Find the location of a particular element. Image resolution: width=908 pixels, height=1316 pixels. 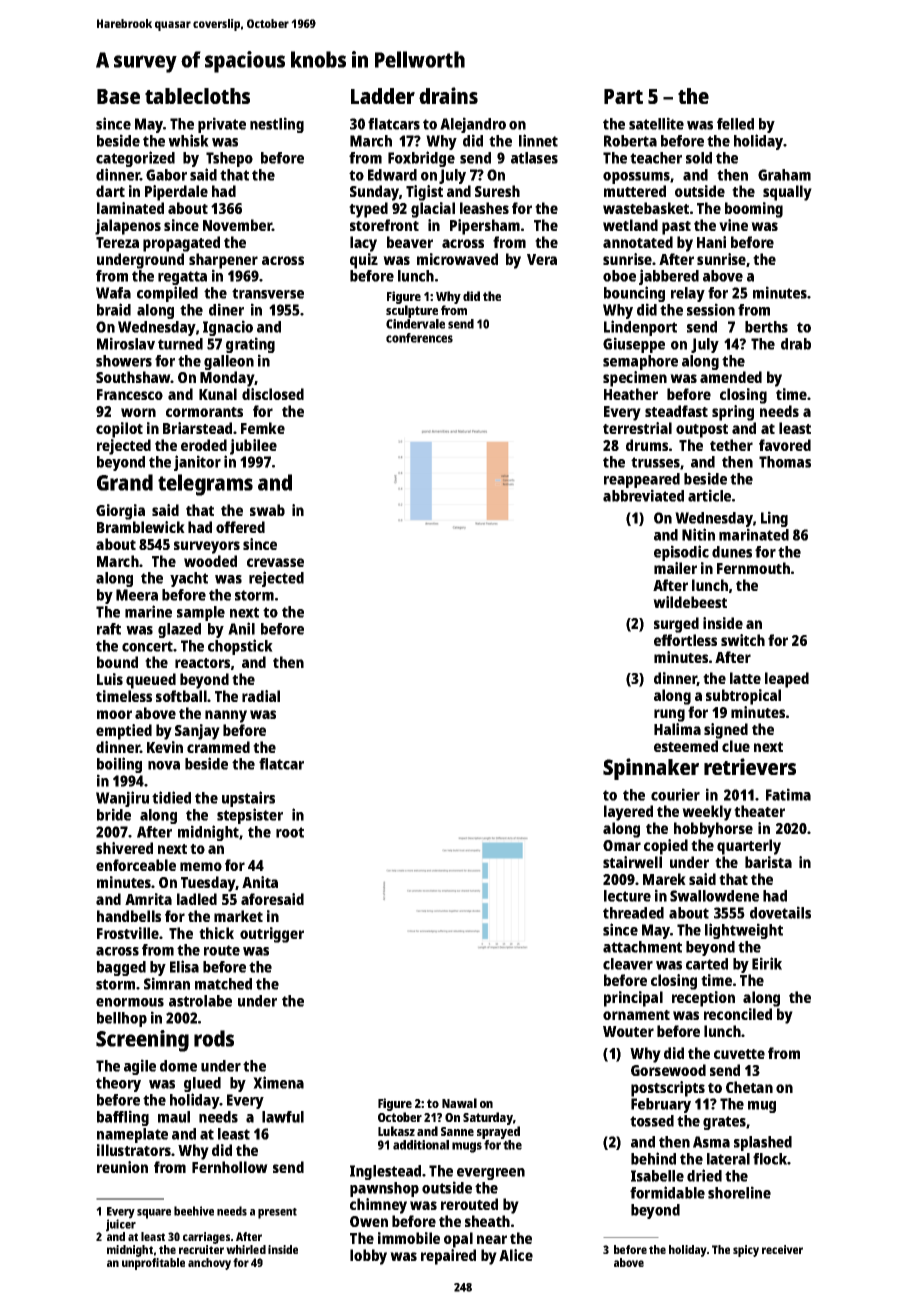

Simran is located at coordinates (167, 983).
